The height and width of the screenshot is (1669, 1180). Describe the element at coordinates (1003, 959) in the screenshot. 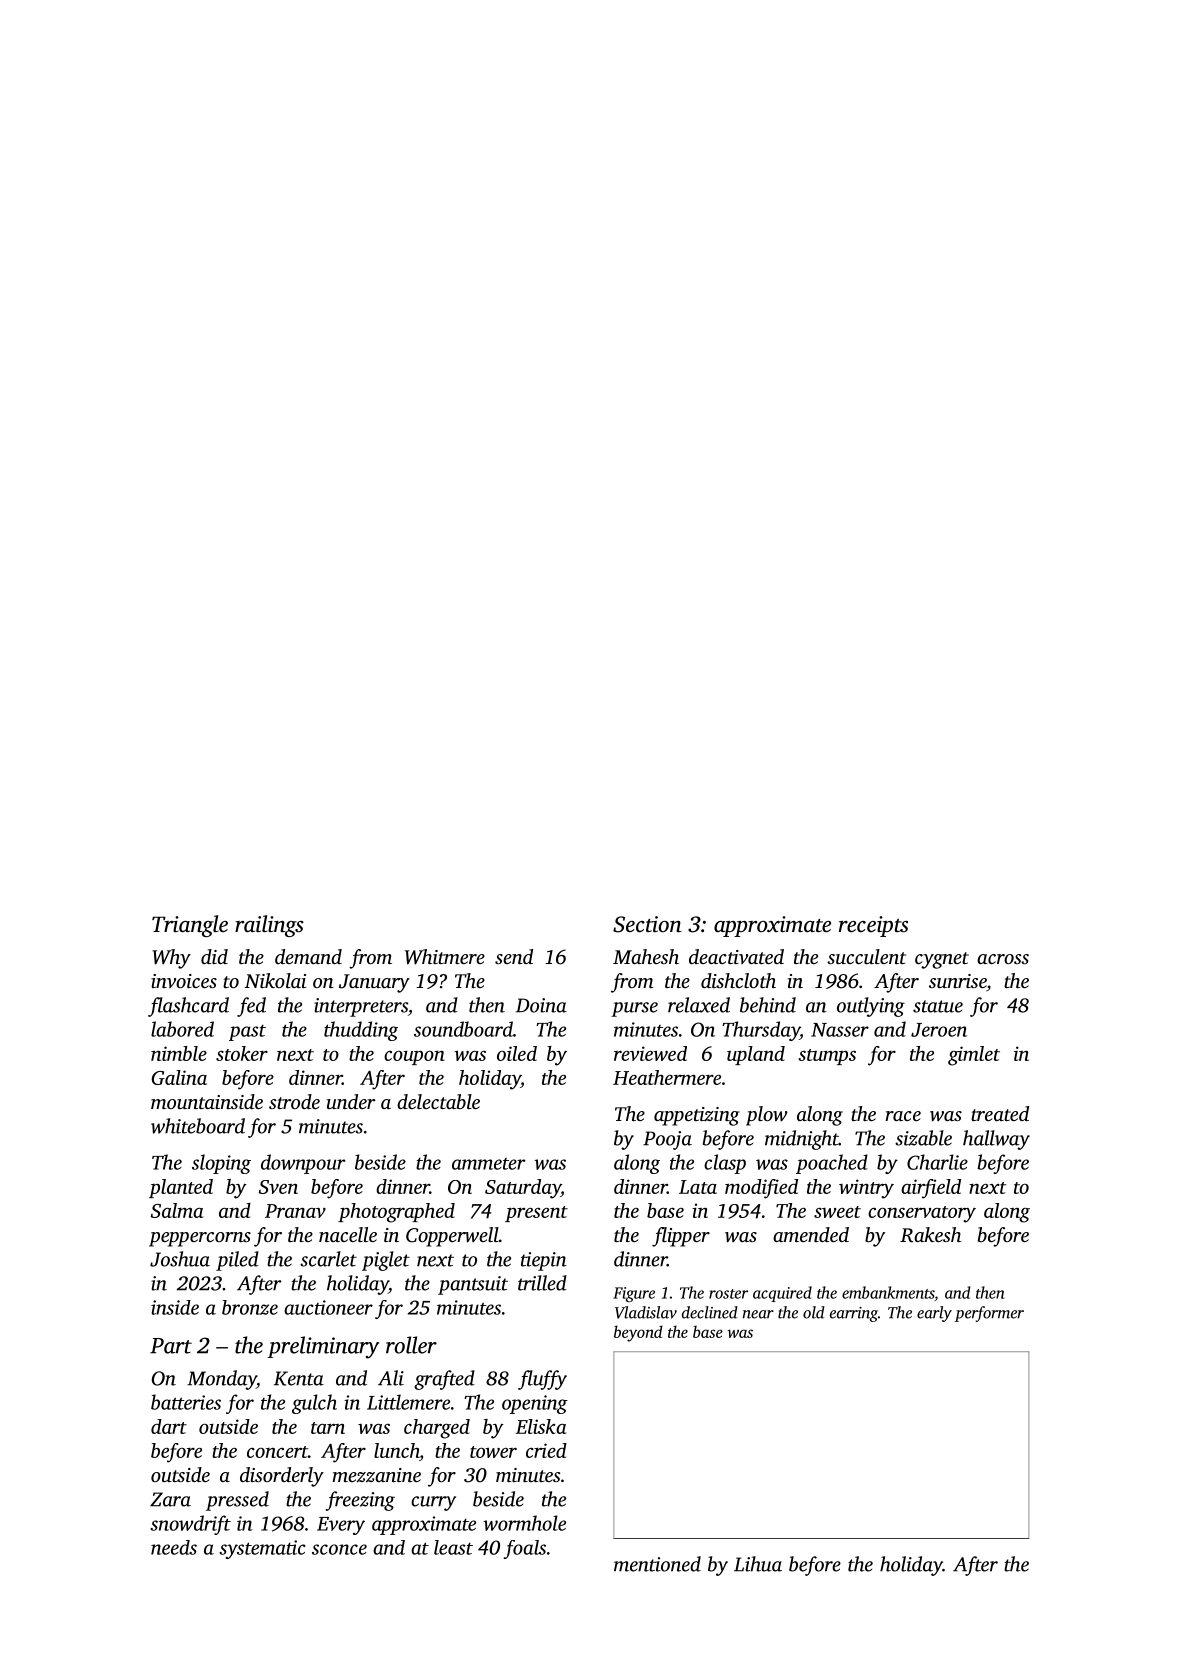

I see `across` at that location.
